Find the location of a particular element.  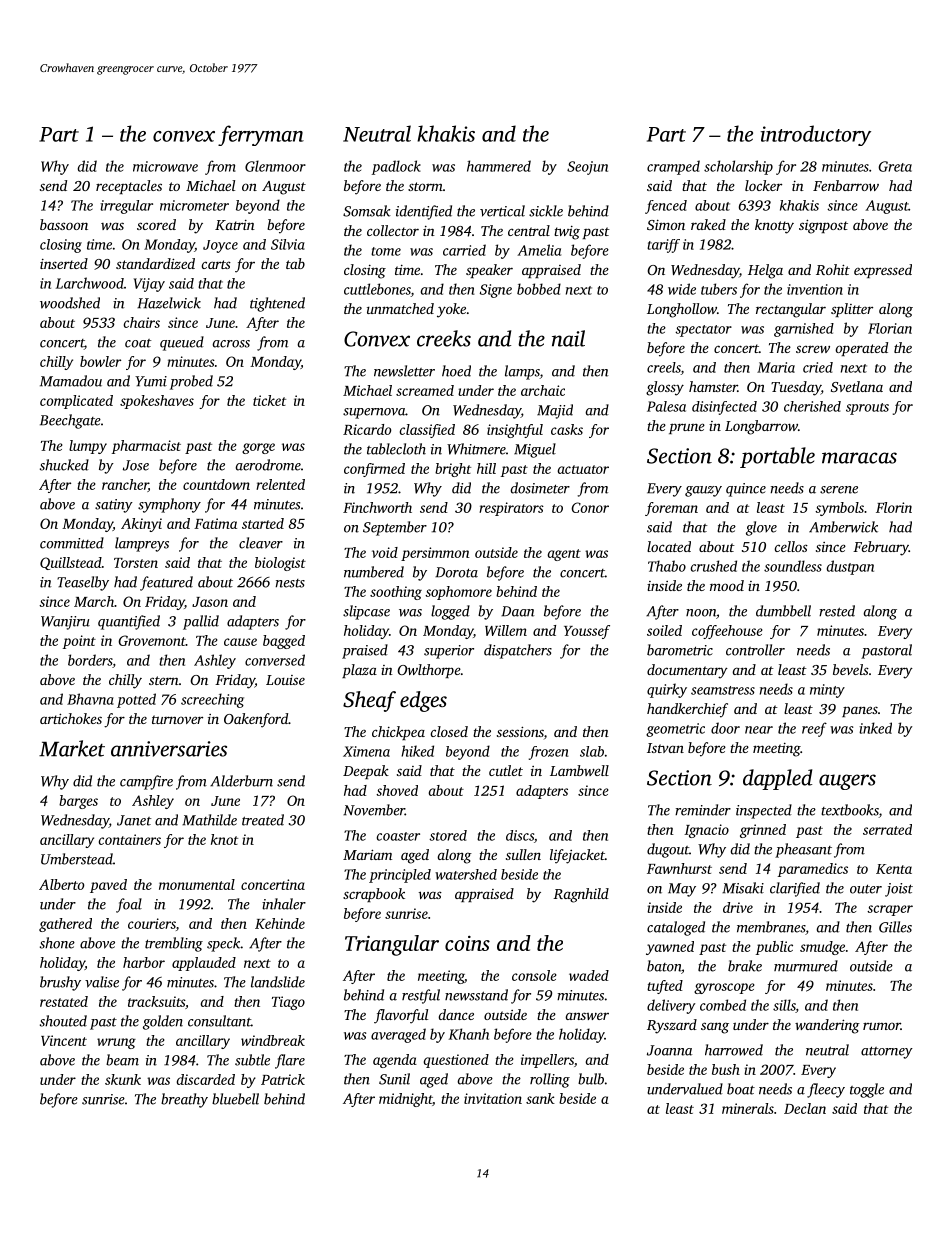

symbols is located at coordinates (839, 509).
